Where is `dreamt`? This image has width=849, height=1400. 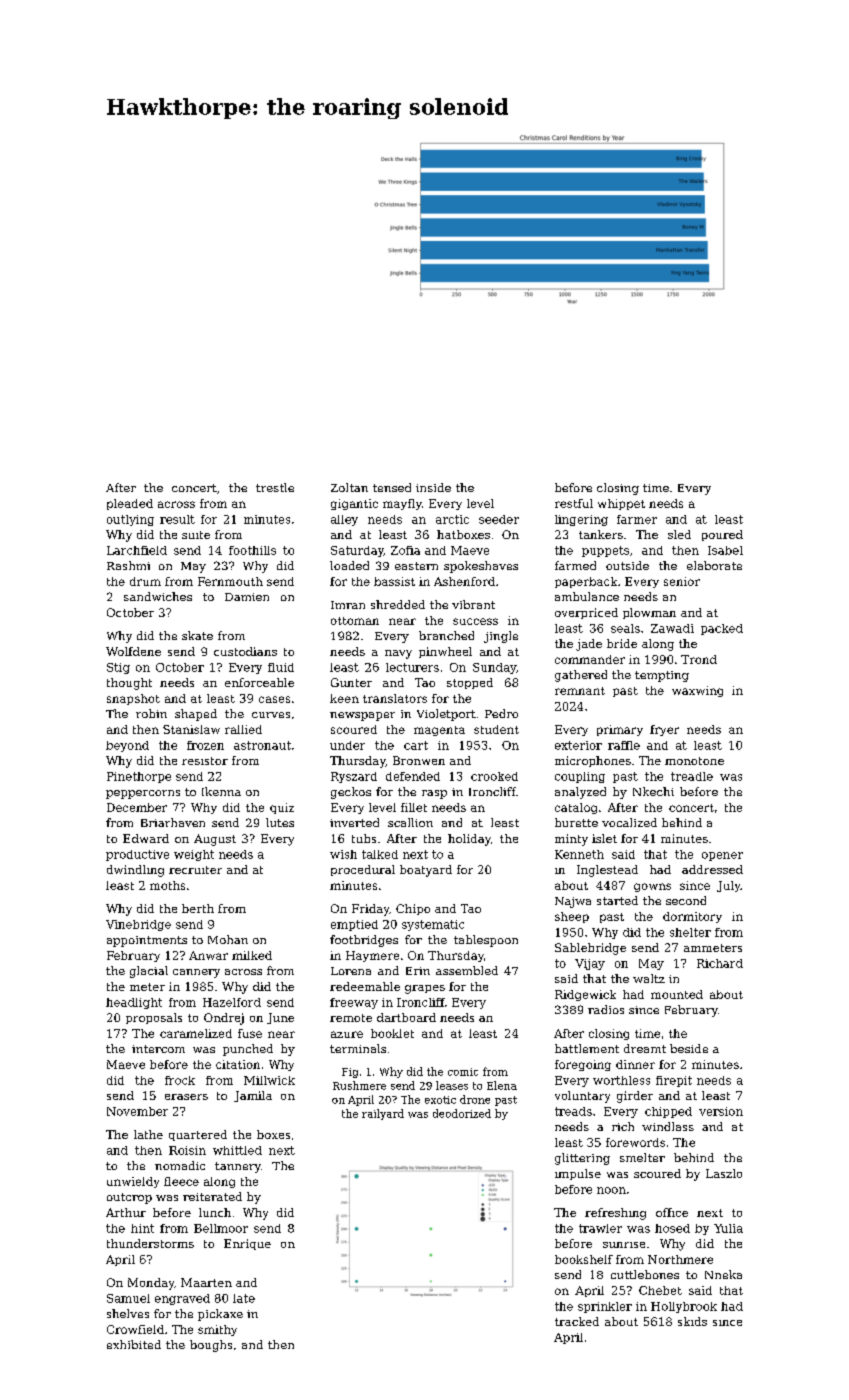 dreamt is located at coordinates (645, 1048).
